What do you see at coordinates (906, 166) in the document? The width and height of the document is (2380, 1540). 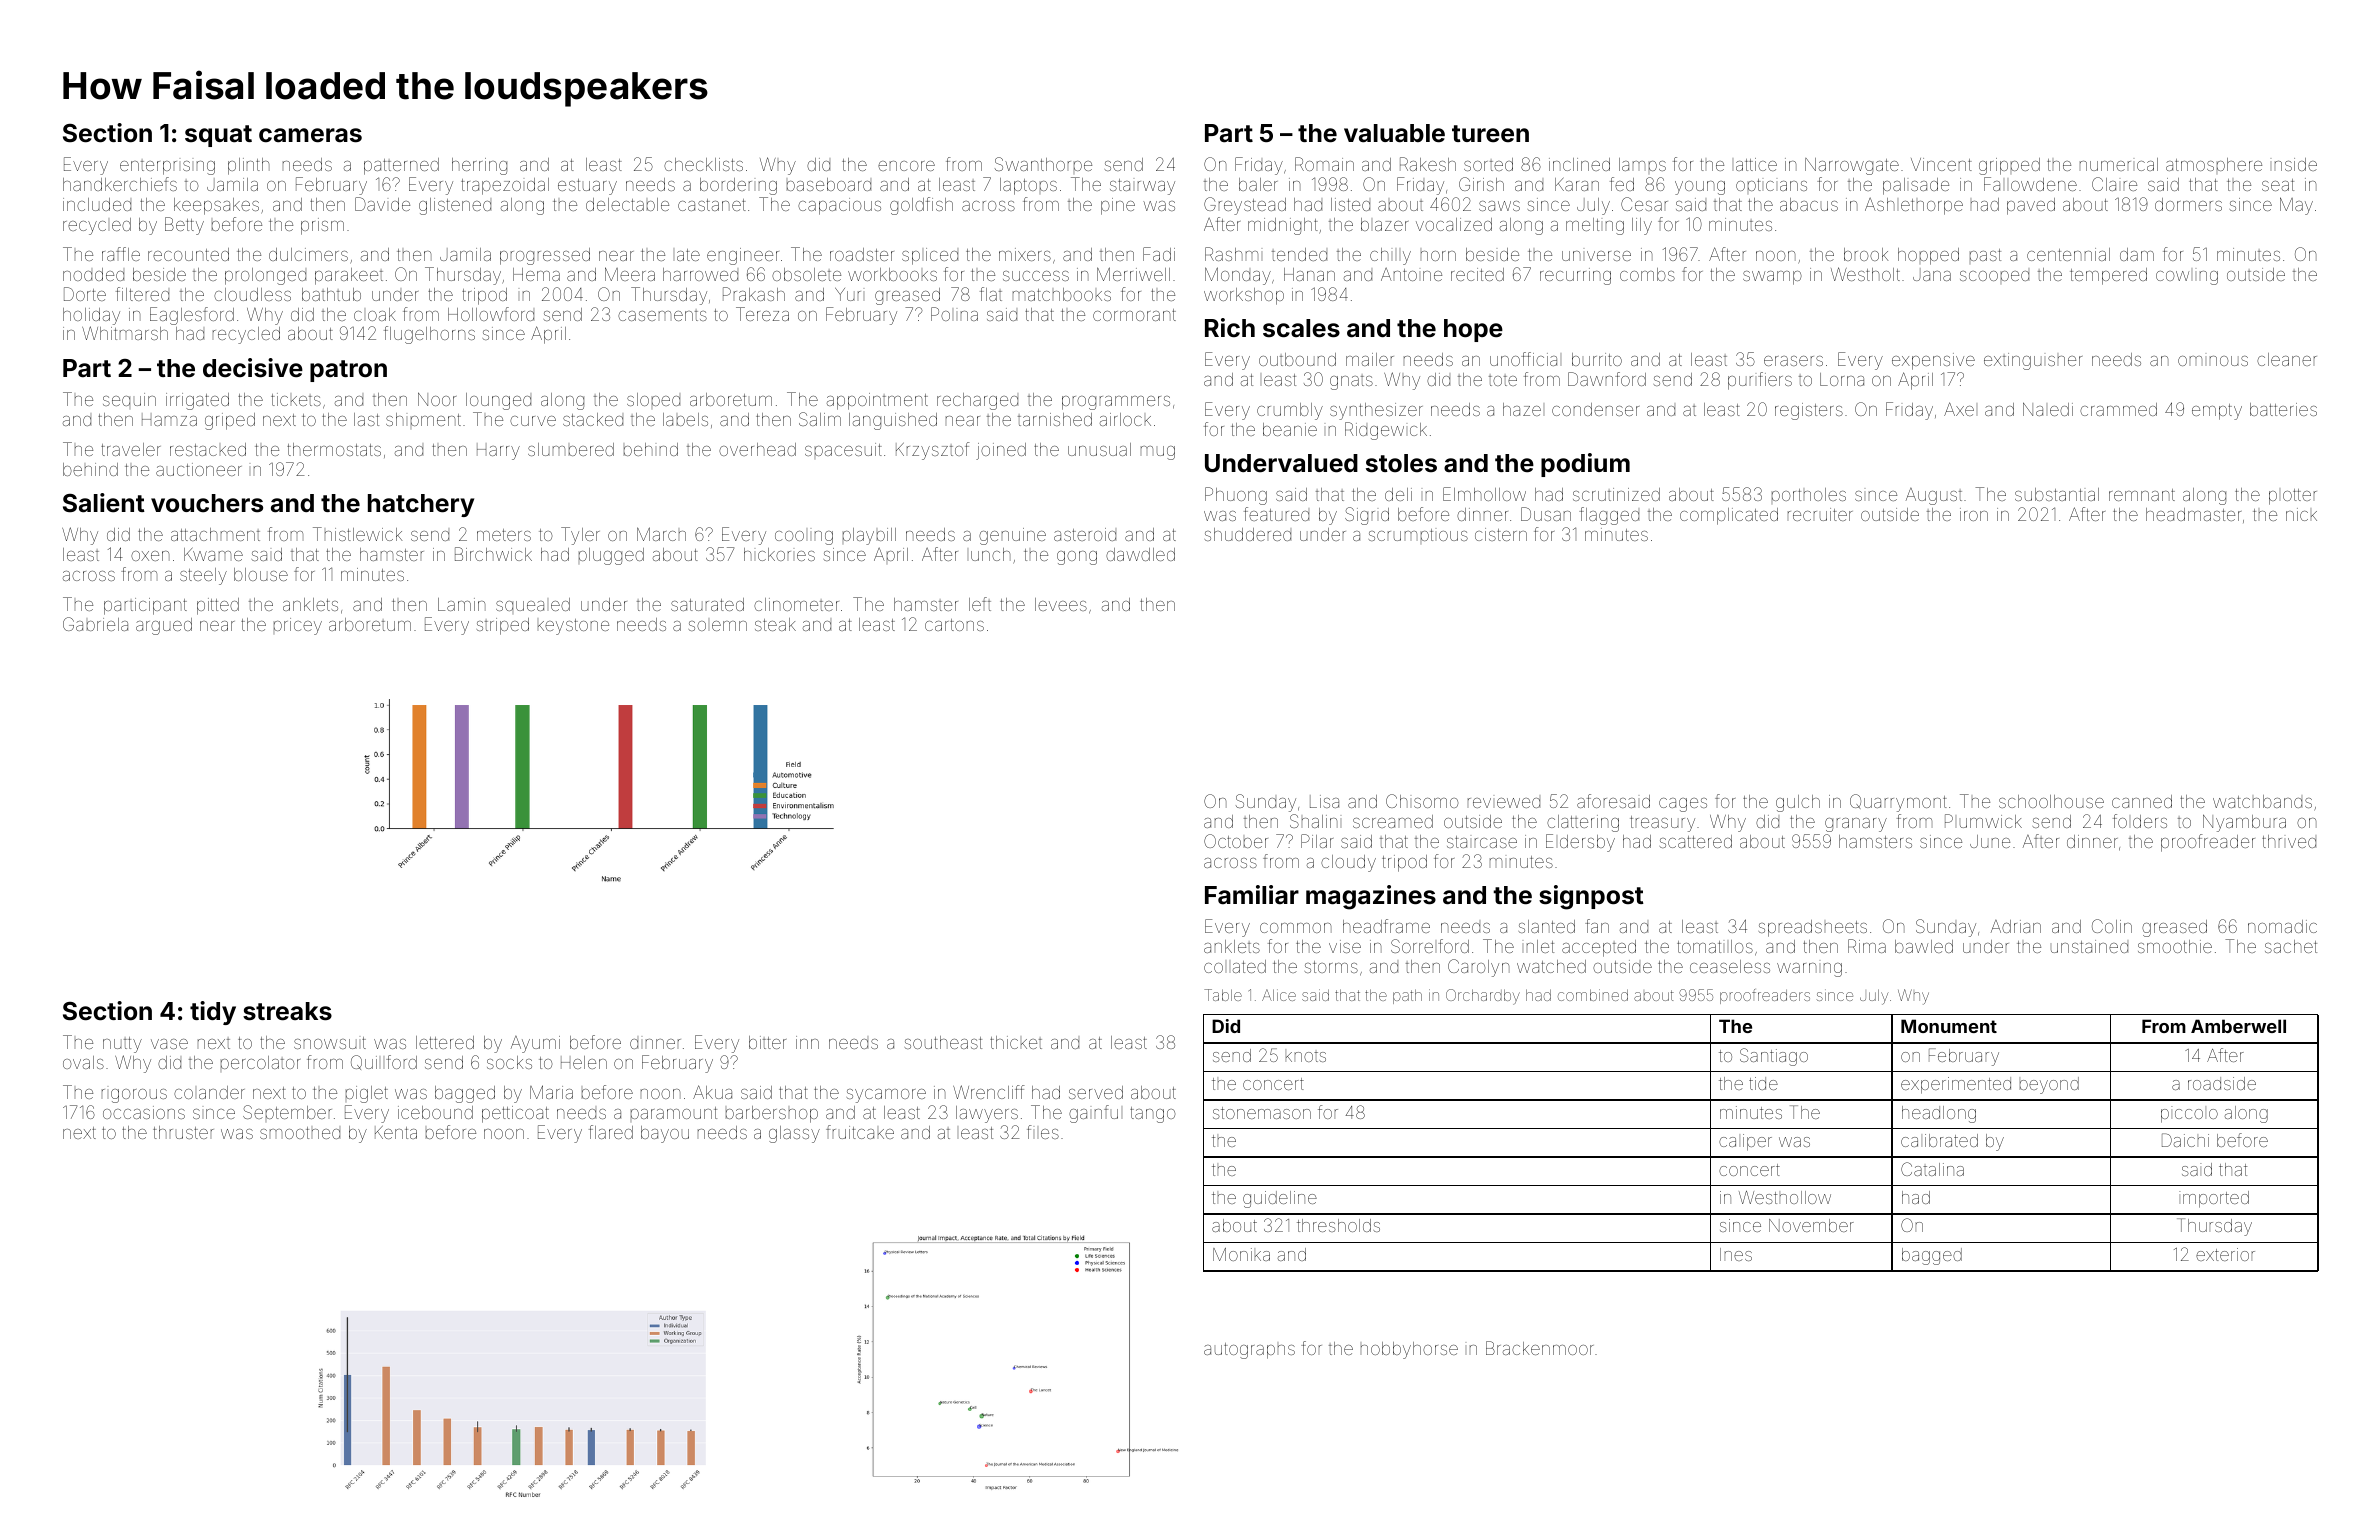 I see `encore` at bounding box center [906, 166].
